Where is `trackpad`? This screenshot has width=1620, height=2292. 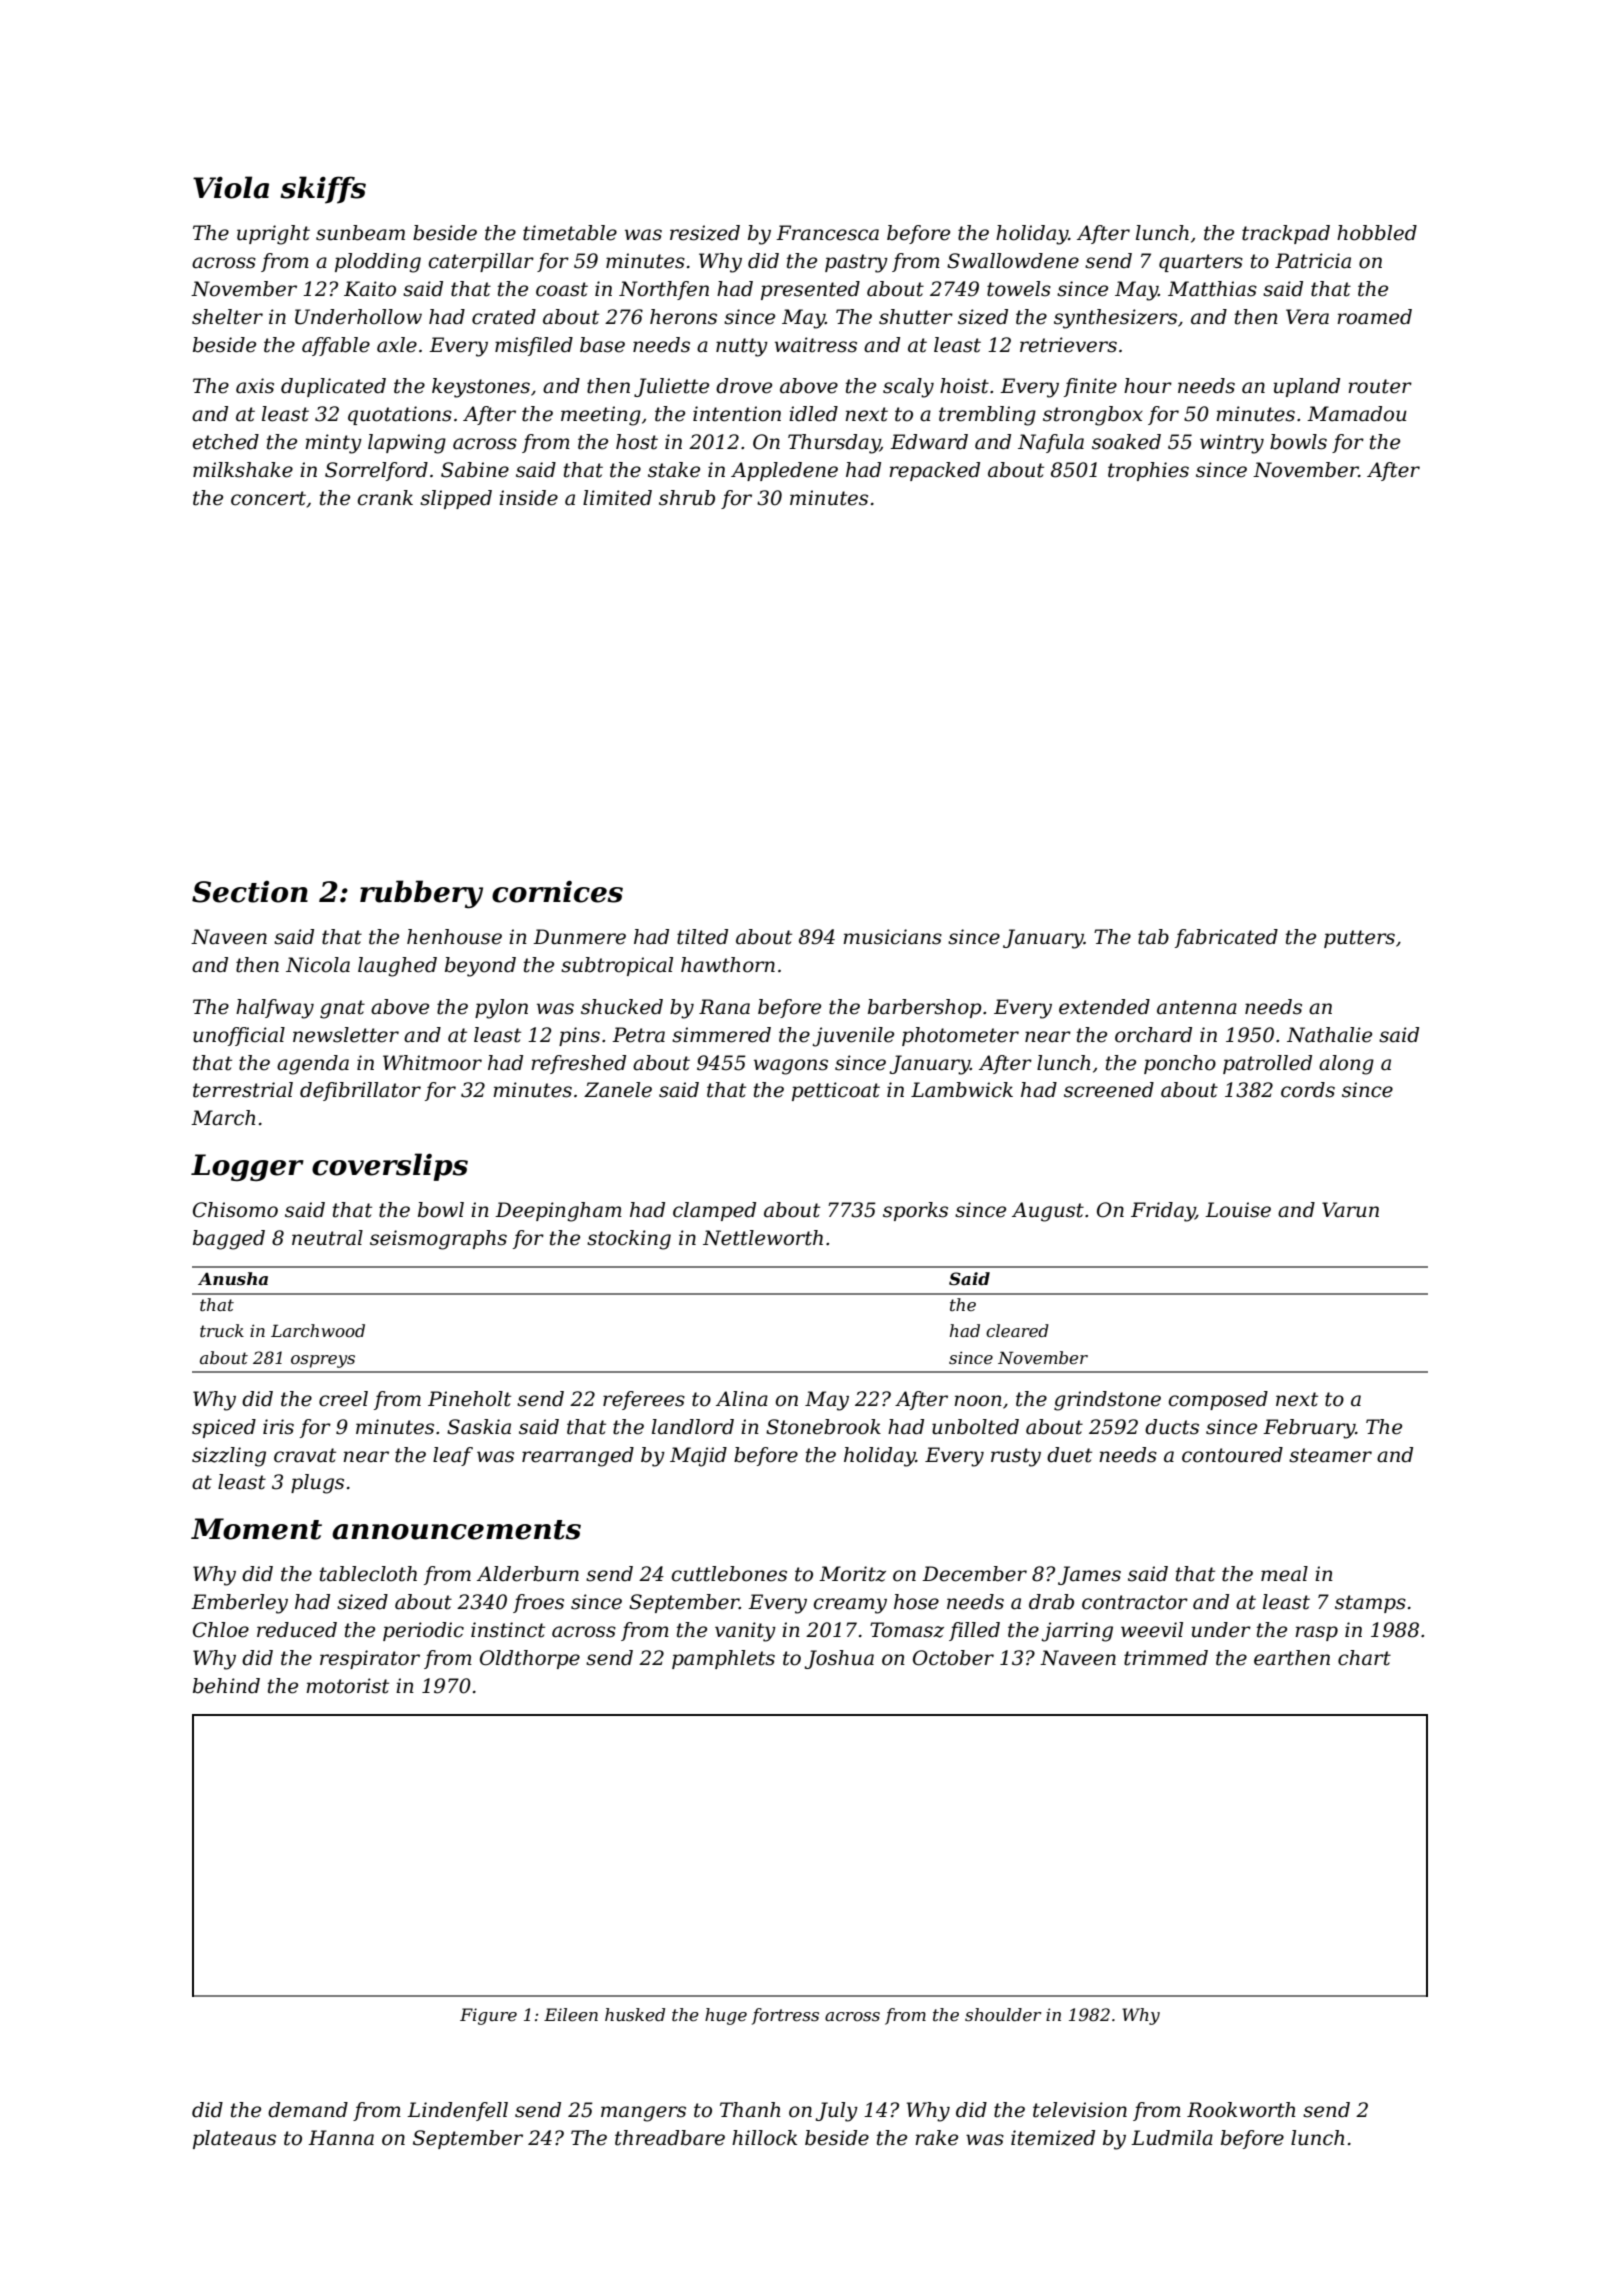 trackpad is located at coordinates (1286, 234).
